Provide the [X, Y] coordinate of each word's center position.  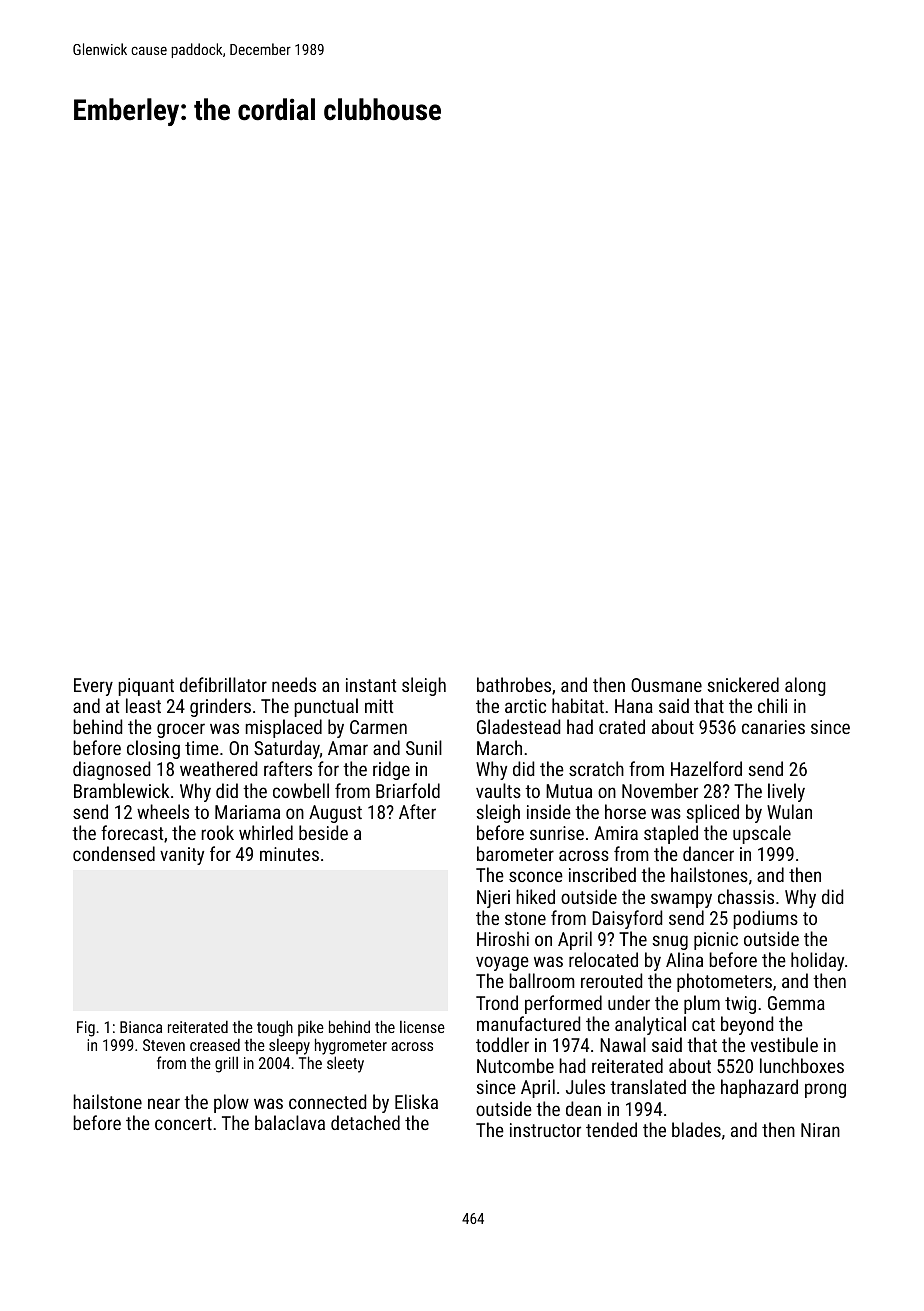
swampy [681, 900]
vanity [182, 856]
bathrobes [514, 684]
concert [183, 1123]
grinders [220, 707]
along [805, 686]
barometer [515, 853]
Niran [820, 1130]
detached [365, 1122]
